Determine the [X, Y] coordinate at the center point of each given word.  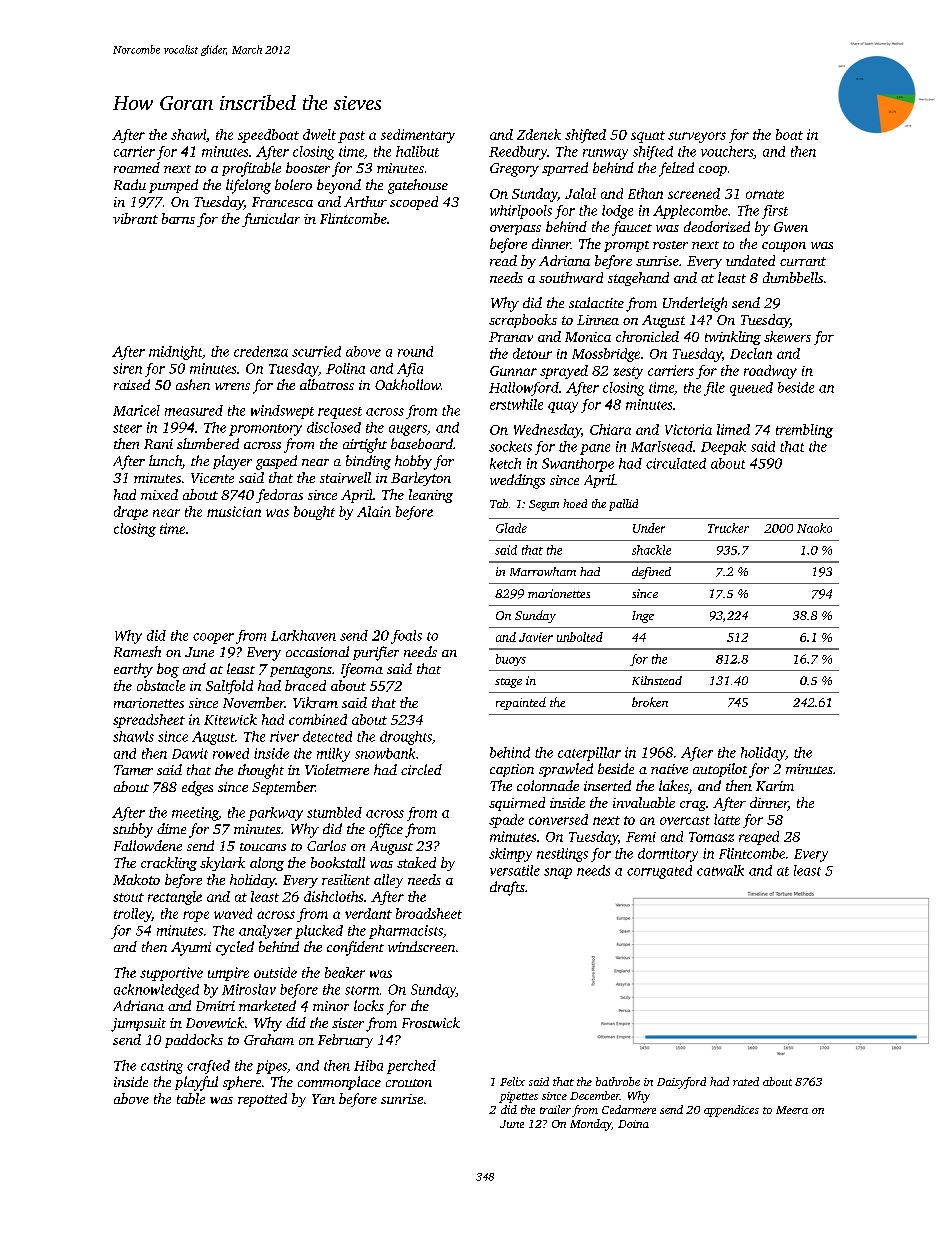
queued [751, 389]
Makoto [136, 879]
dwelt [319, 134]
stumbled [334, 812]
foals [406, 637]
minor [331, 1006]
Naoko [814, 528]
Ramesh [137, 651]
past [351, 137]
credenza [261, 351]
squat [648, 137]
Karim [775, 786]
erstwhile [516, 404]
